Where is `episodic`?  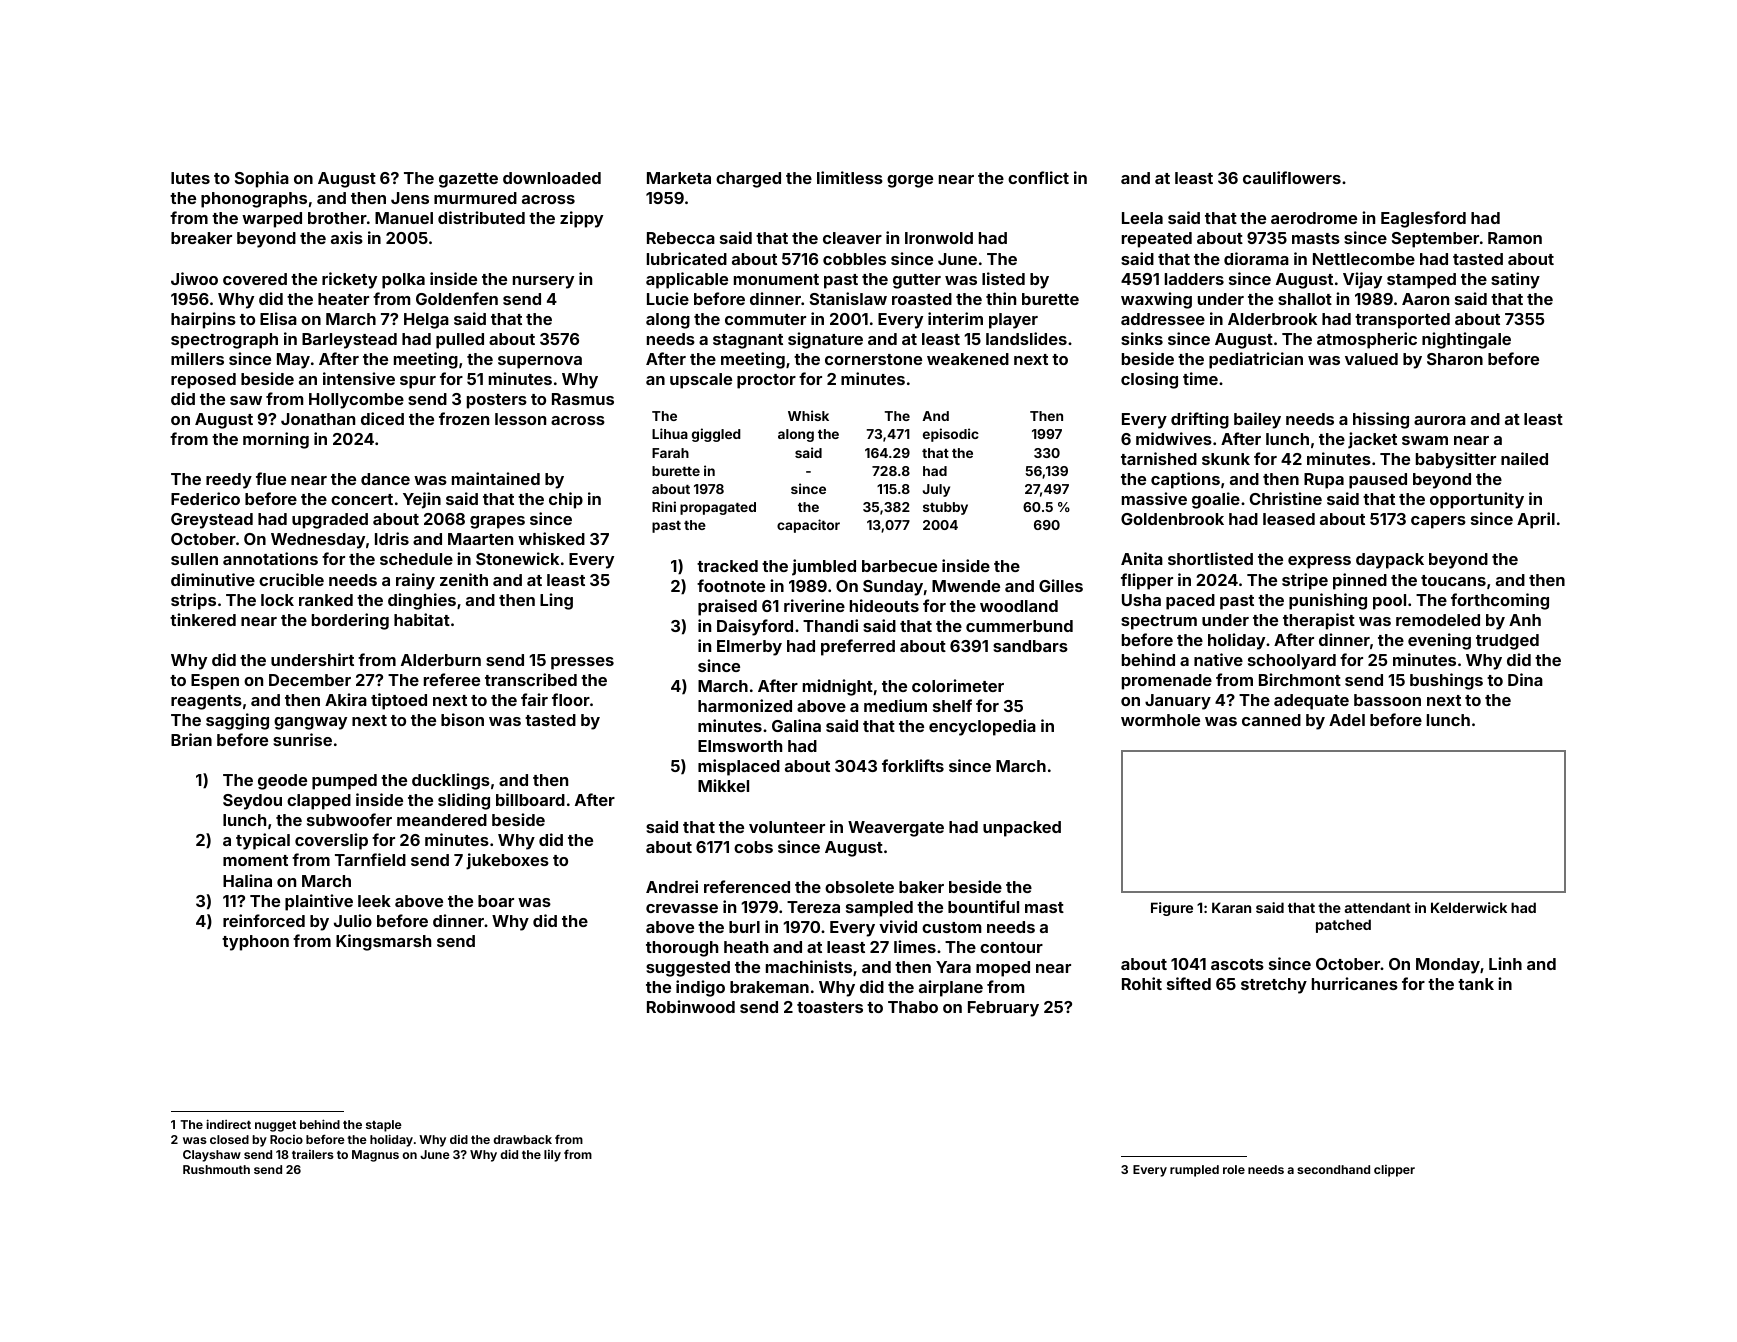 episodic is located at coordinates (951, 435).
